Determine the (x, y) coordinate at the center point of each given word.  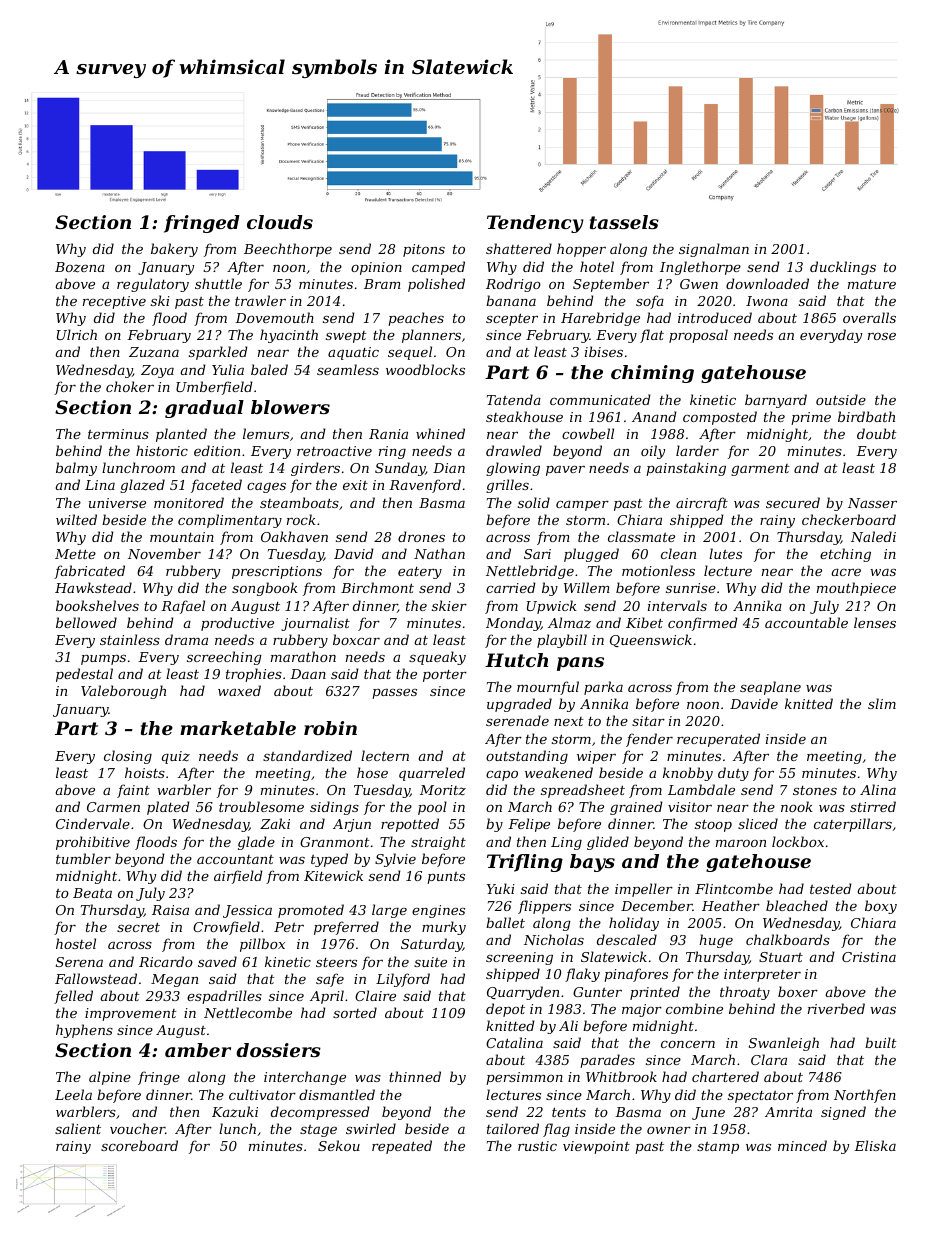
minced (802, 1145)
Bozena (80, 267)
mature (872, 284)
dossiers (278, 1050)
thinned (415, 1076)
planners (431, 336)
